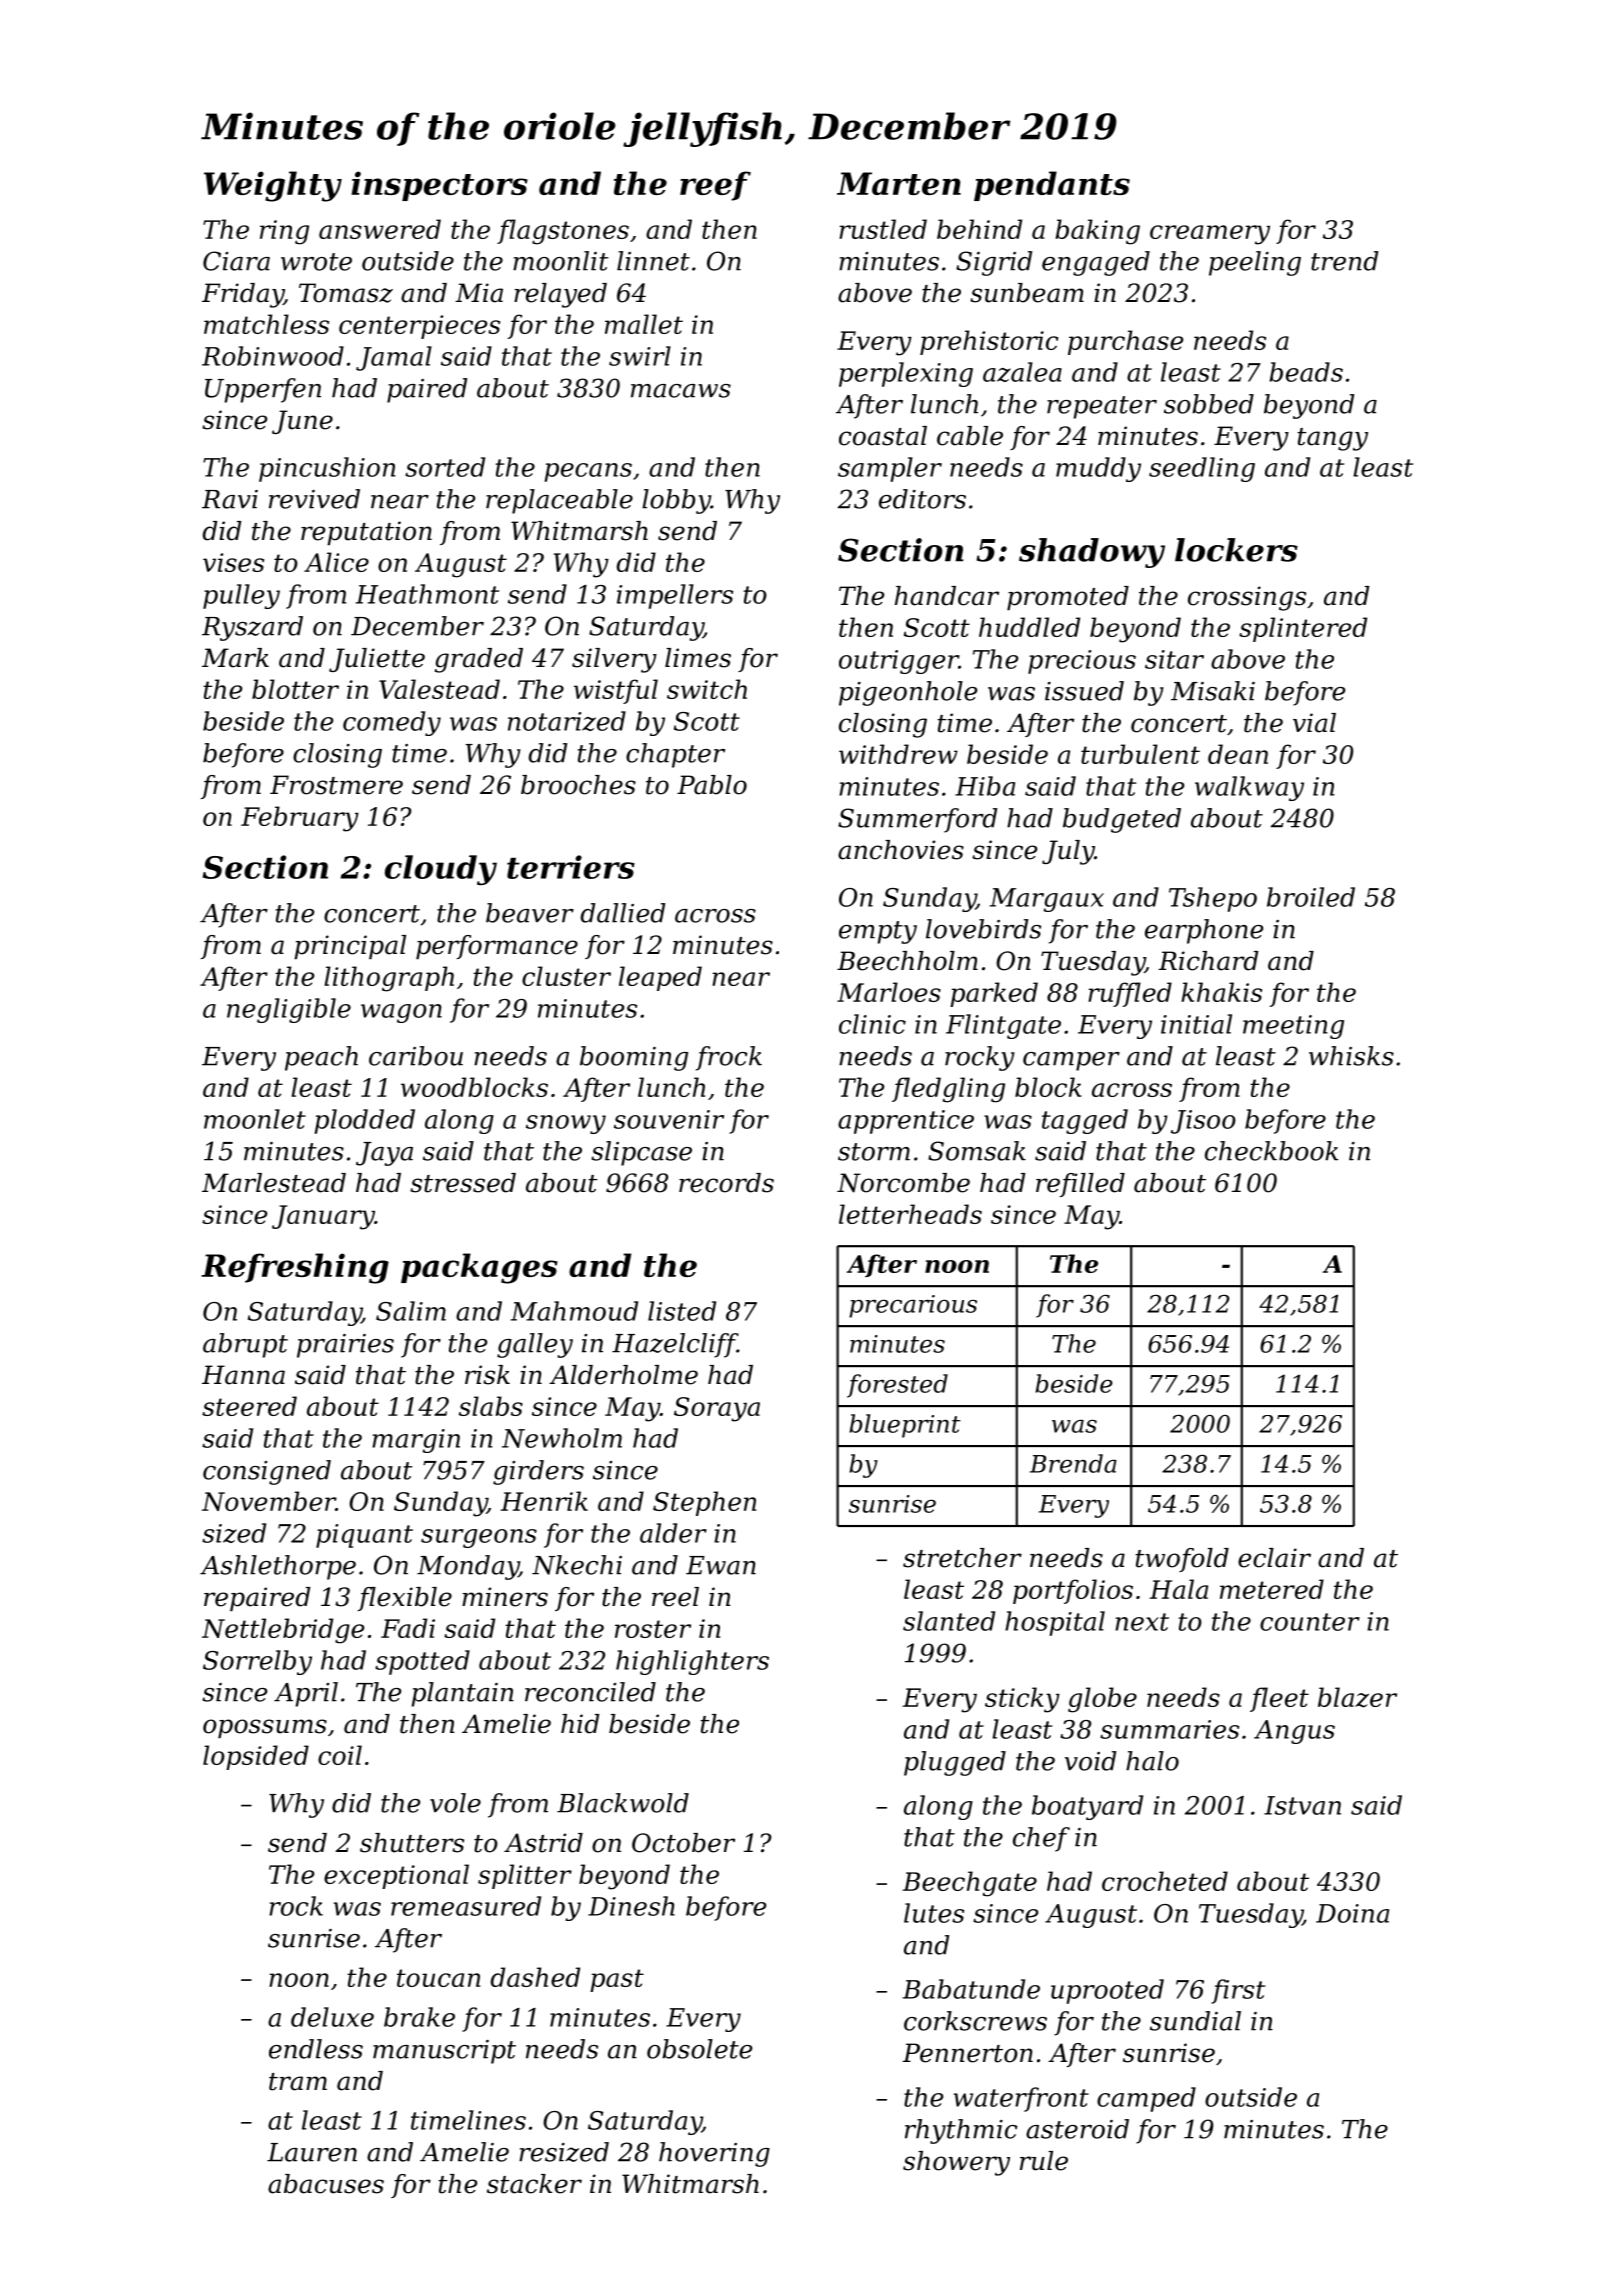 The width and height of the image is (1620, 2292). What do you see at coordinates (505, 1597) in the image?
I see `miners` at bounding box center [505, 1597].
